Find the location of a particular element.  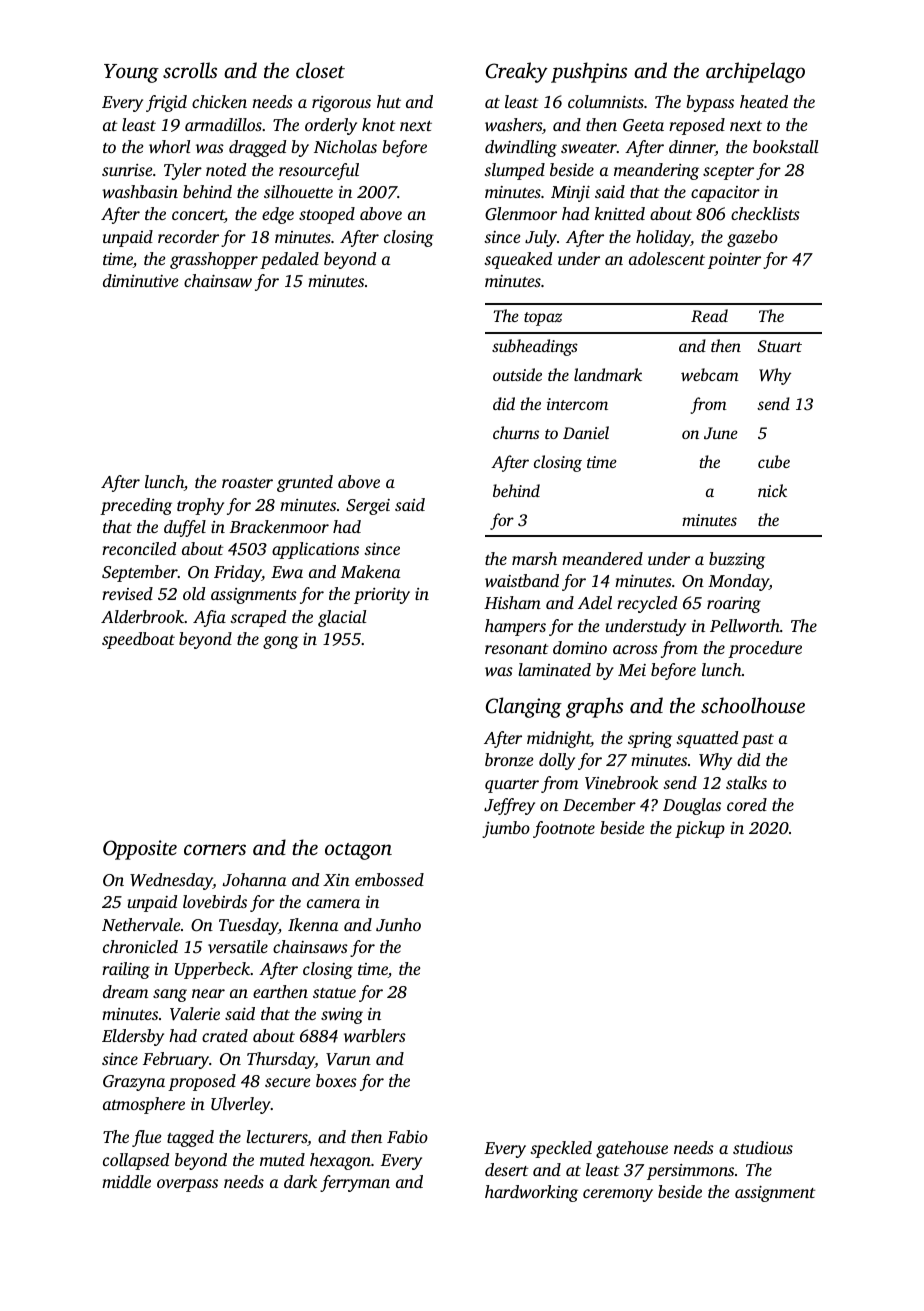

speedboat is located at coordinates (138, 640).
